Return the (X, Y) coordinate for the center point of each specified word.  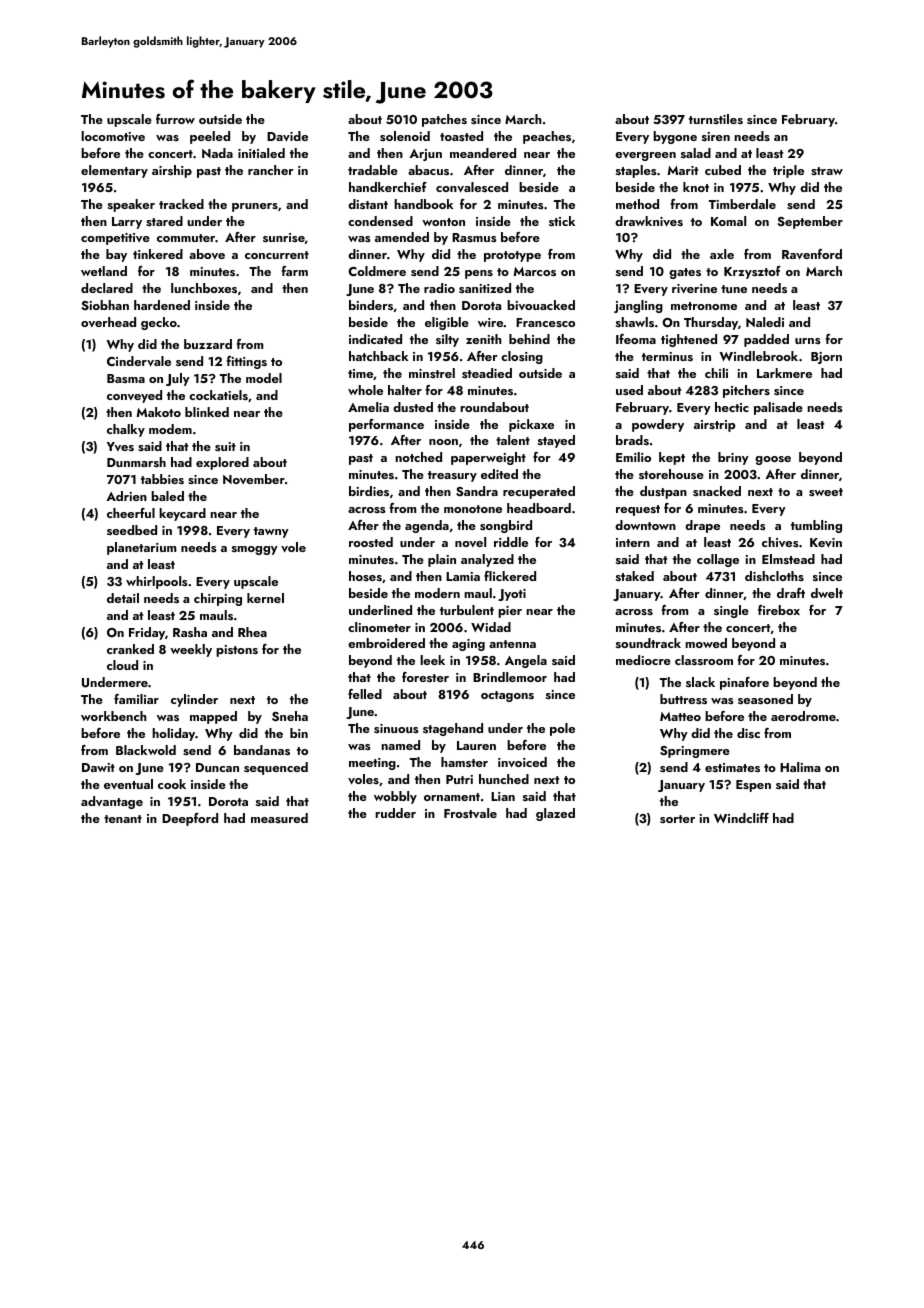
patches (444, 120)
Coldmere (377, 271)
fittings (247, 362)
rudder (395, 813)
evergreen (645, 156)
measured (279, 818)
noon (443, 442)
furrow (175, 119)
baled (167, 496)
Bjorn (826, 358)
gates (685, 273)
